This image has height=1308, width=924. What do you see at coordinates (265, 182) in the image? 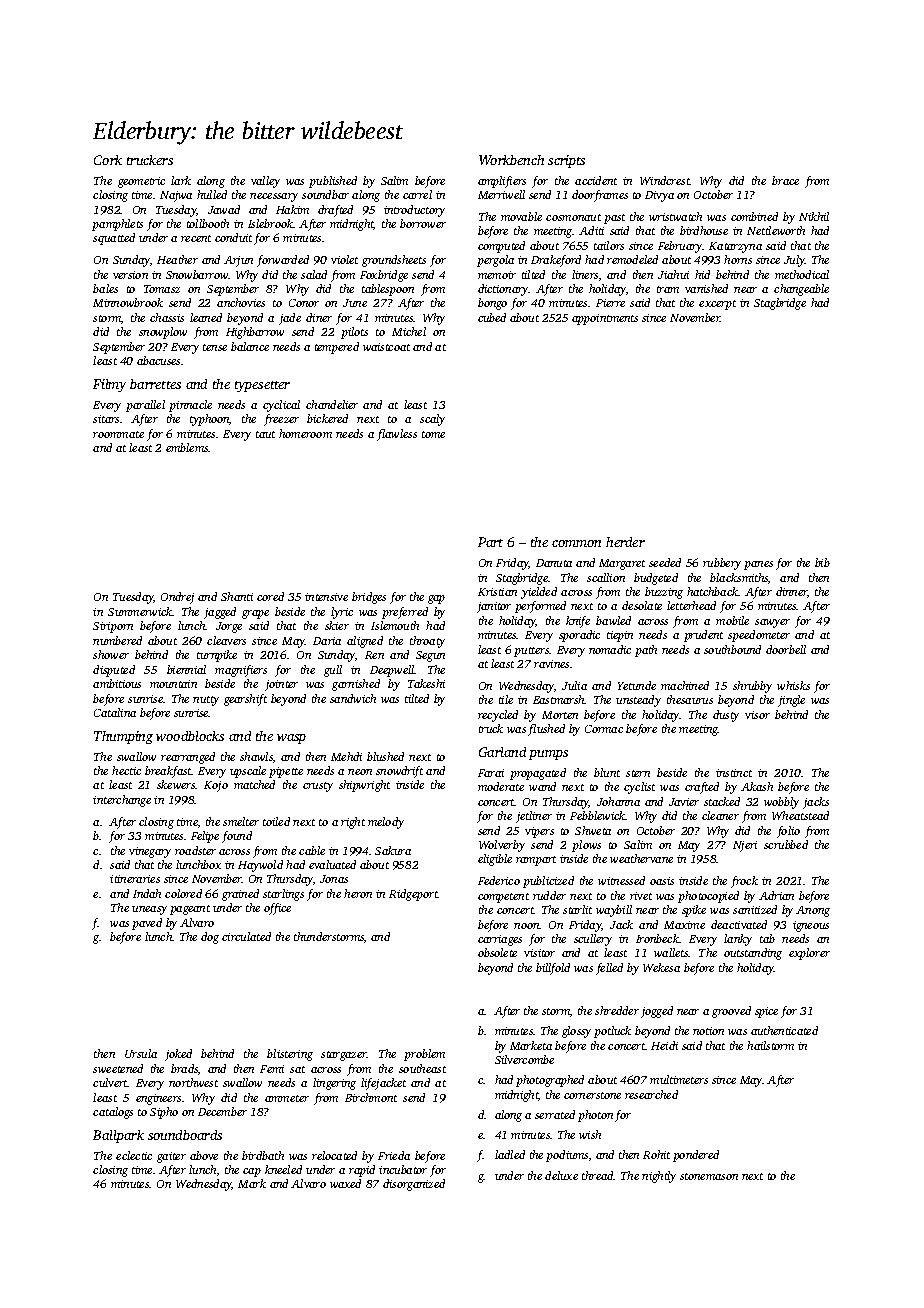
I see `valley` at bounding box center [265, 182].
